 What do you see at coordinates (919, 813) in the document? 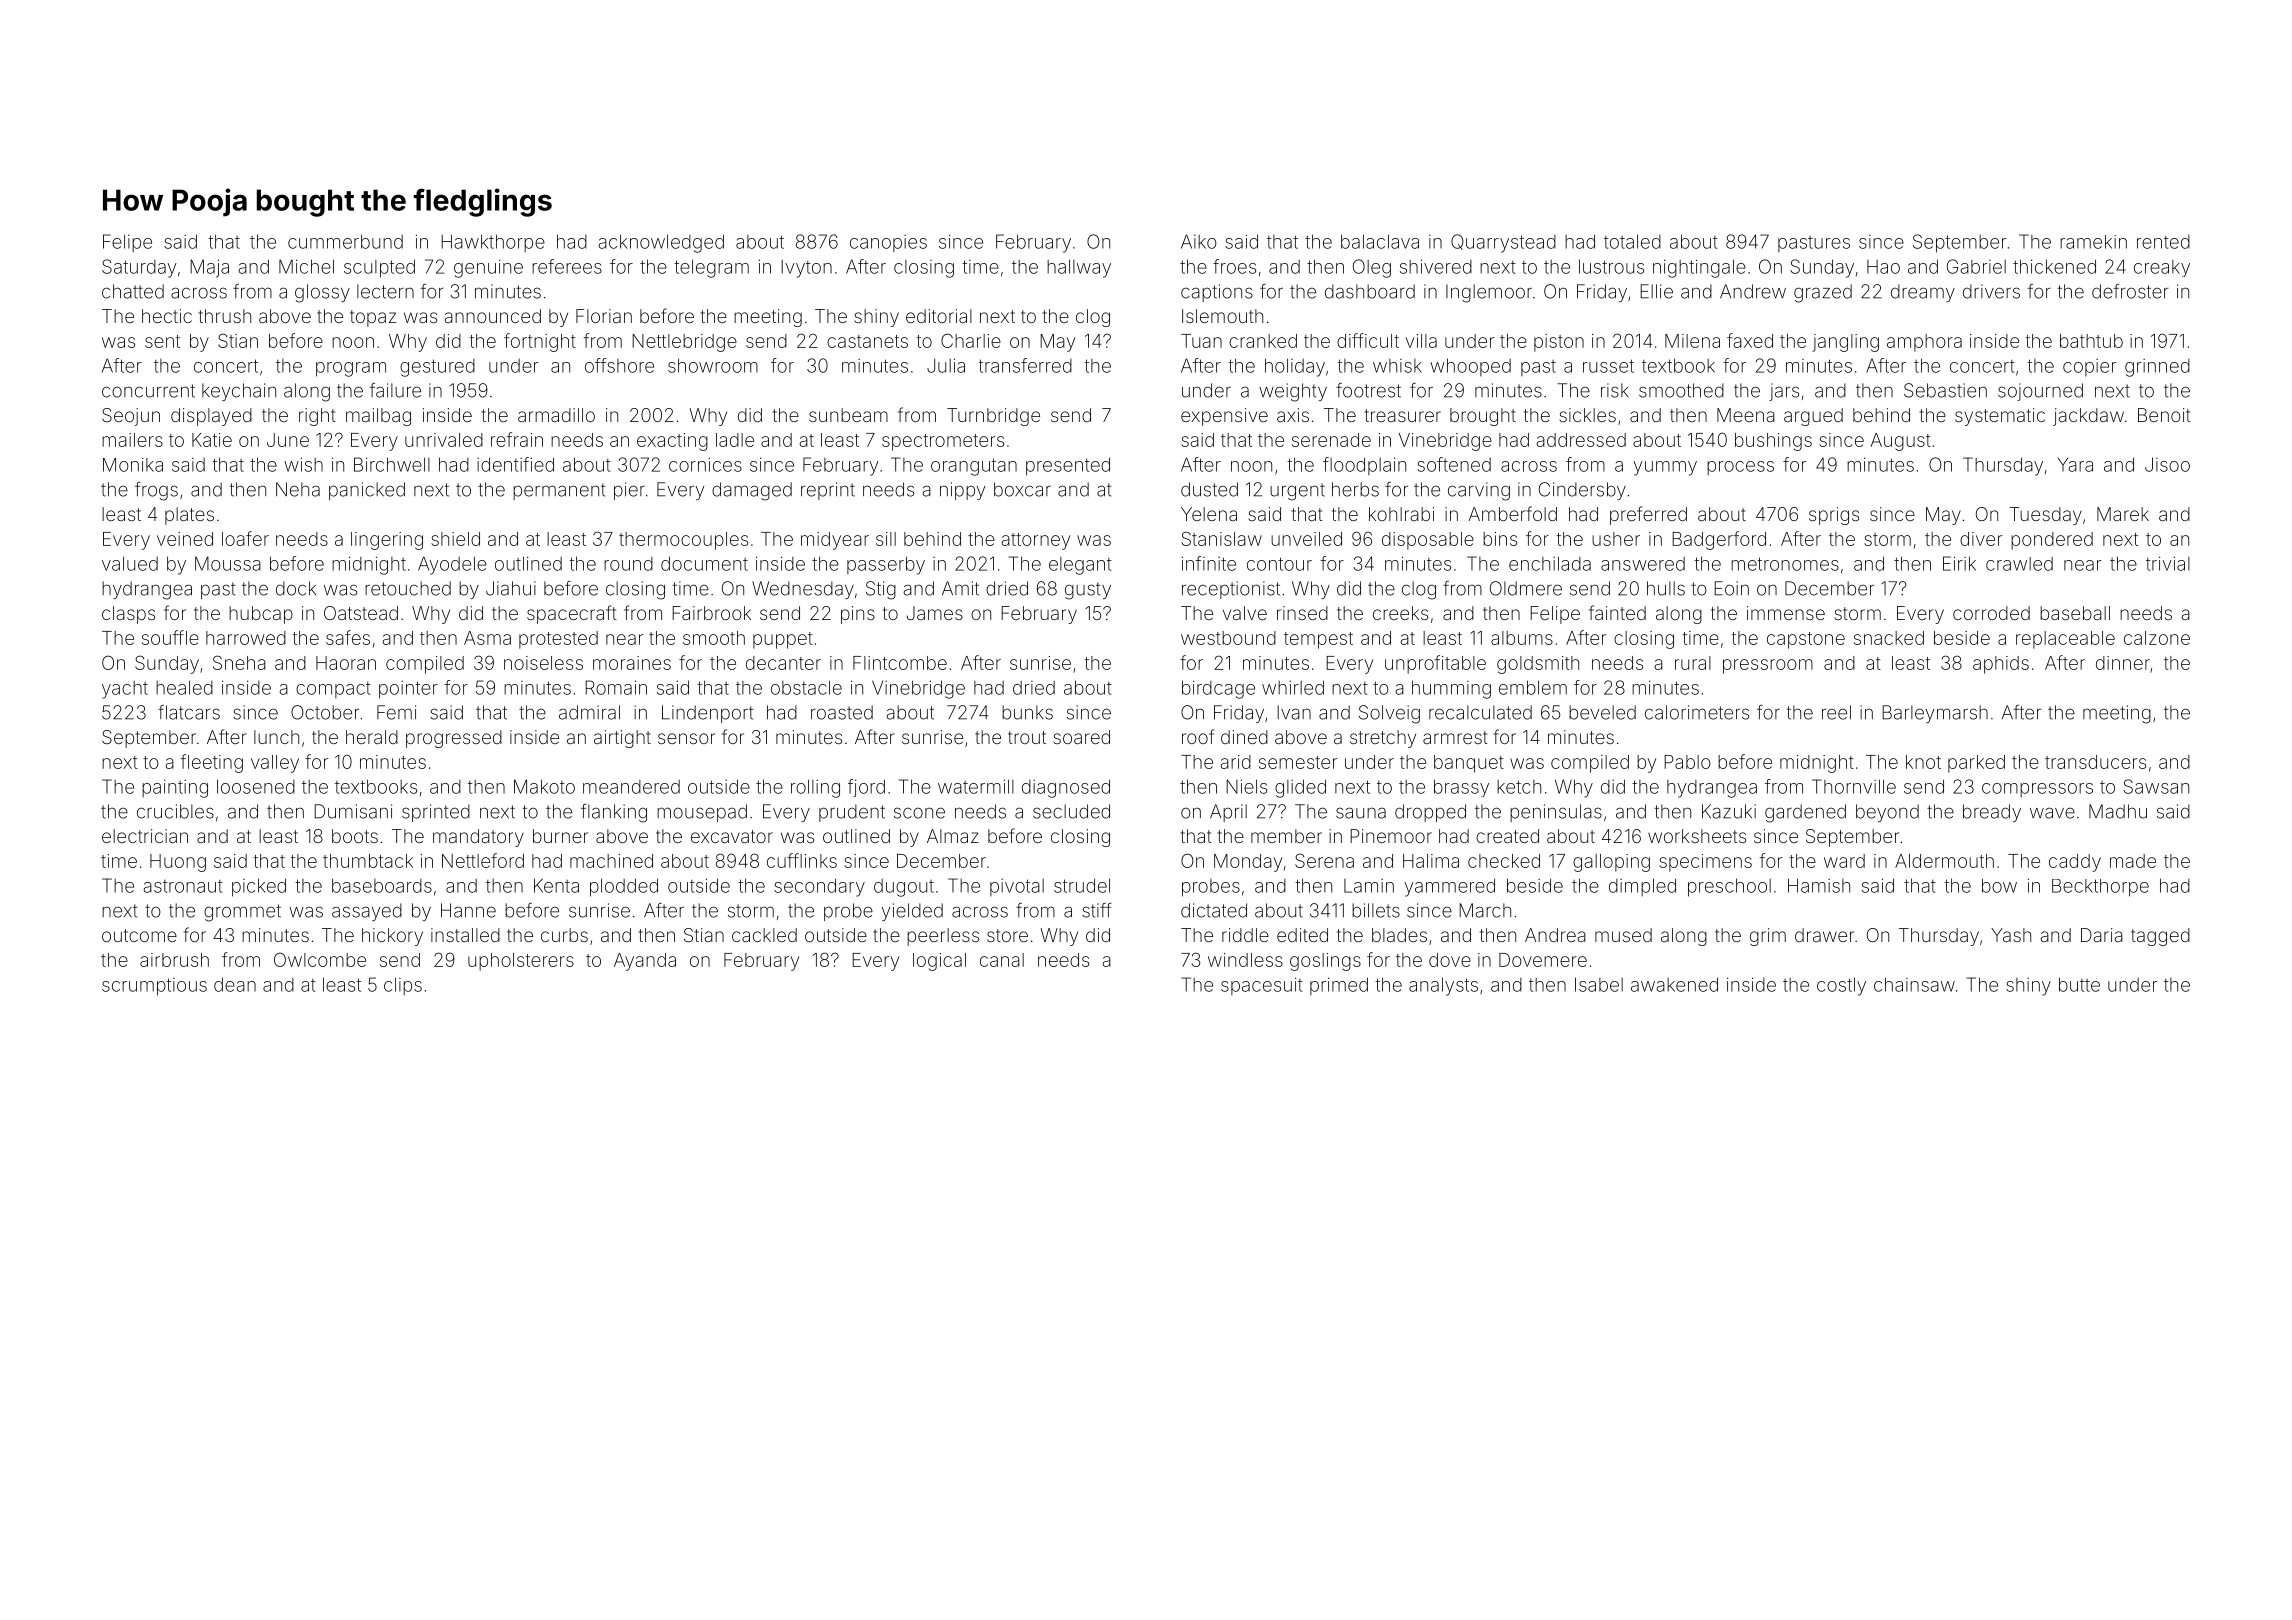
I see `scone` at bounding box center [919, 813].
